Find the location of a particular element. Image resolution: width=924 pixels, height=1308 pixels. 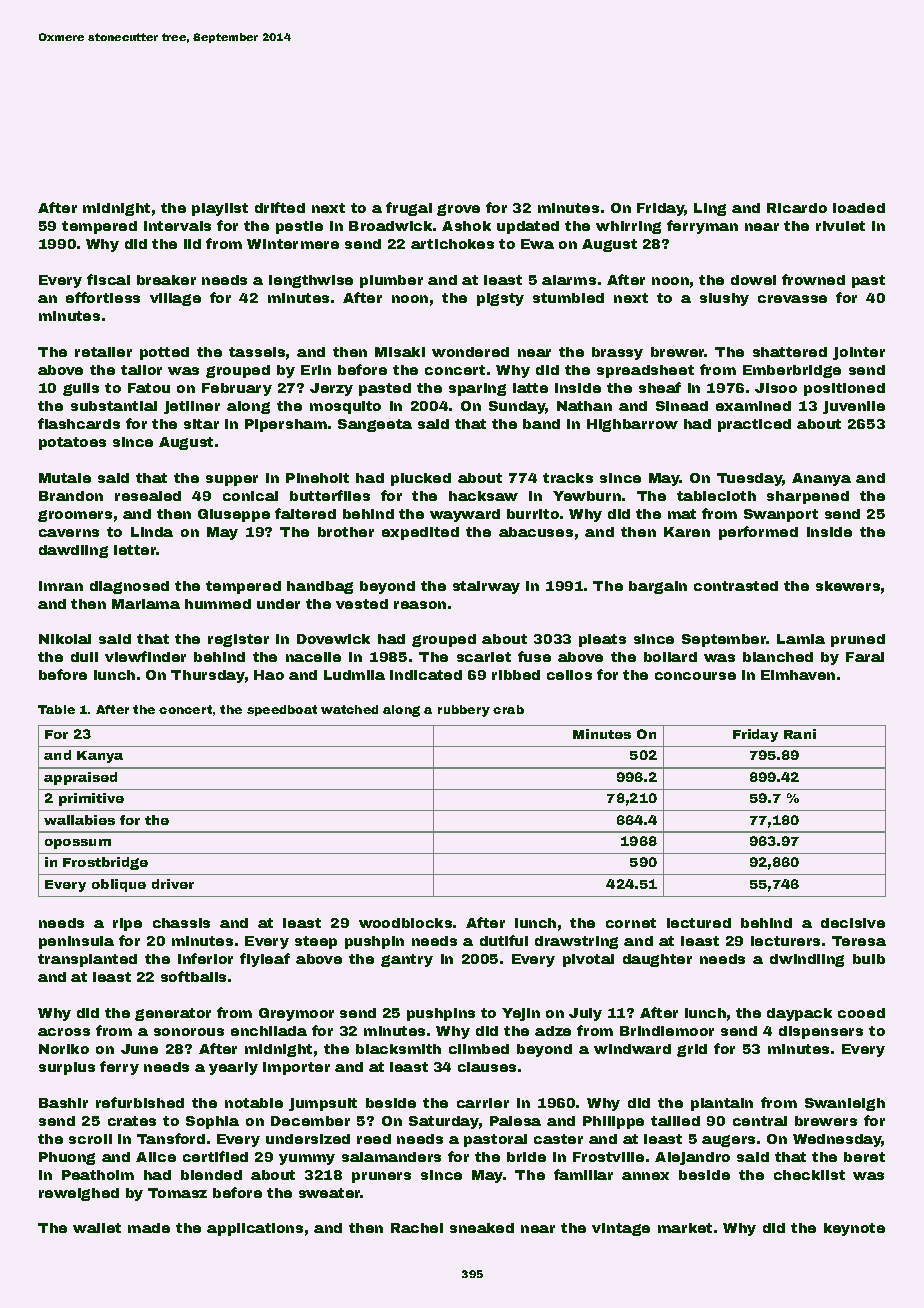

intervals is located at coordinates (177, 226).
